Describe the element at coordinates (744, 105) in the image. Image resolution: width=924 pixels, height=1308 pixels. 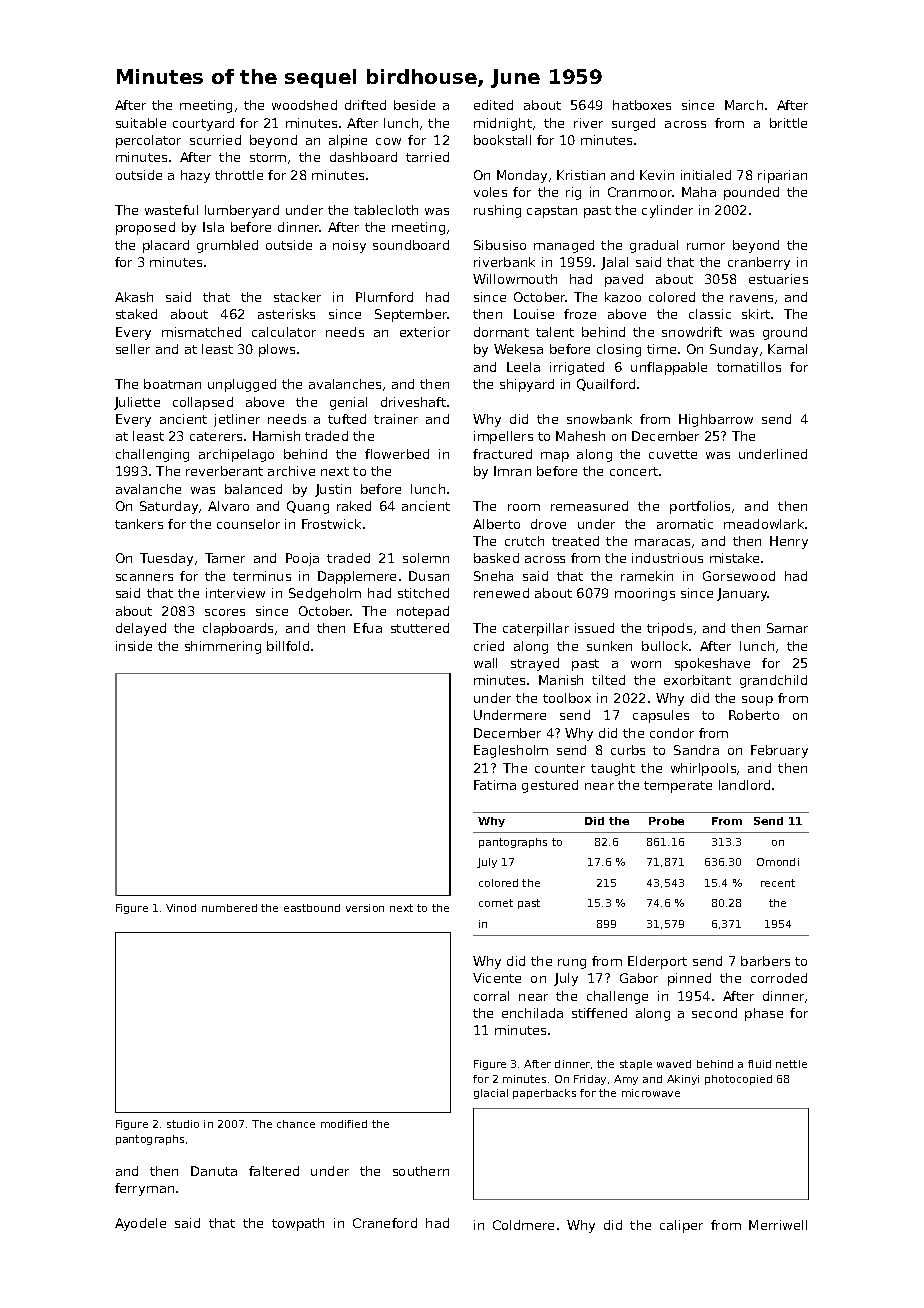
I see `March` at that location.
